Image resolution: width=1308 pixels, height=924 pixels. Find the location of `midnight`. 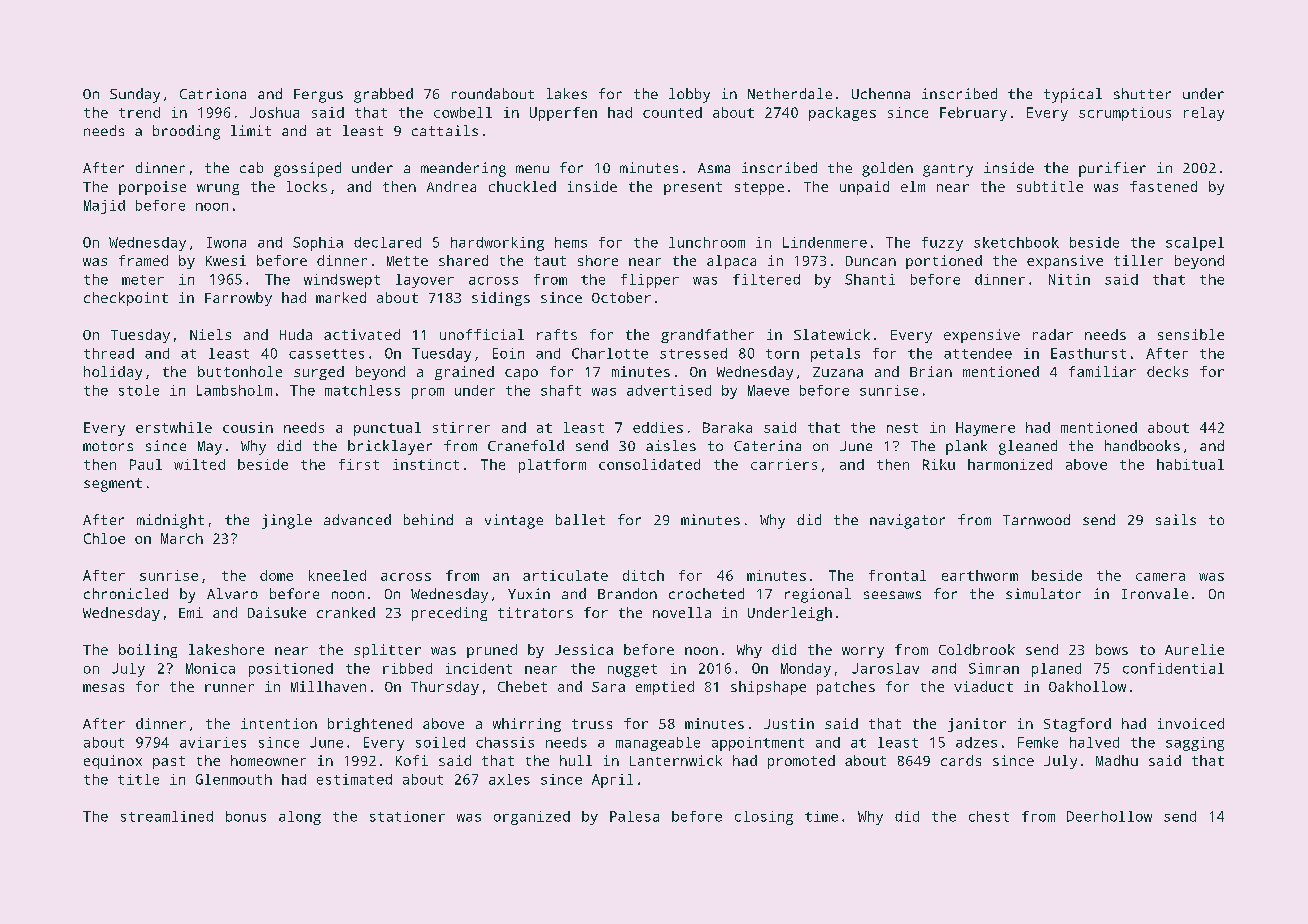

midnight is located at coordinates (170, 521).
